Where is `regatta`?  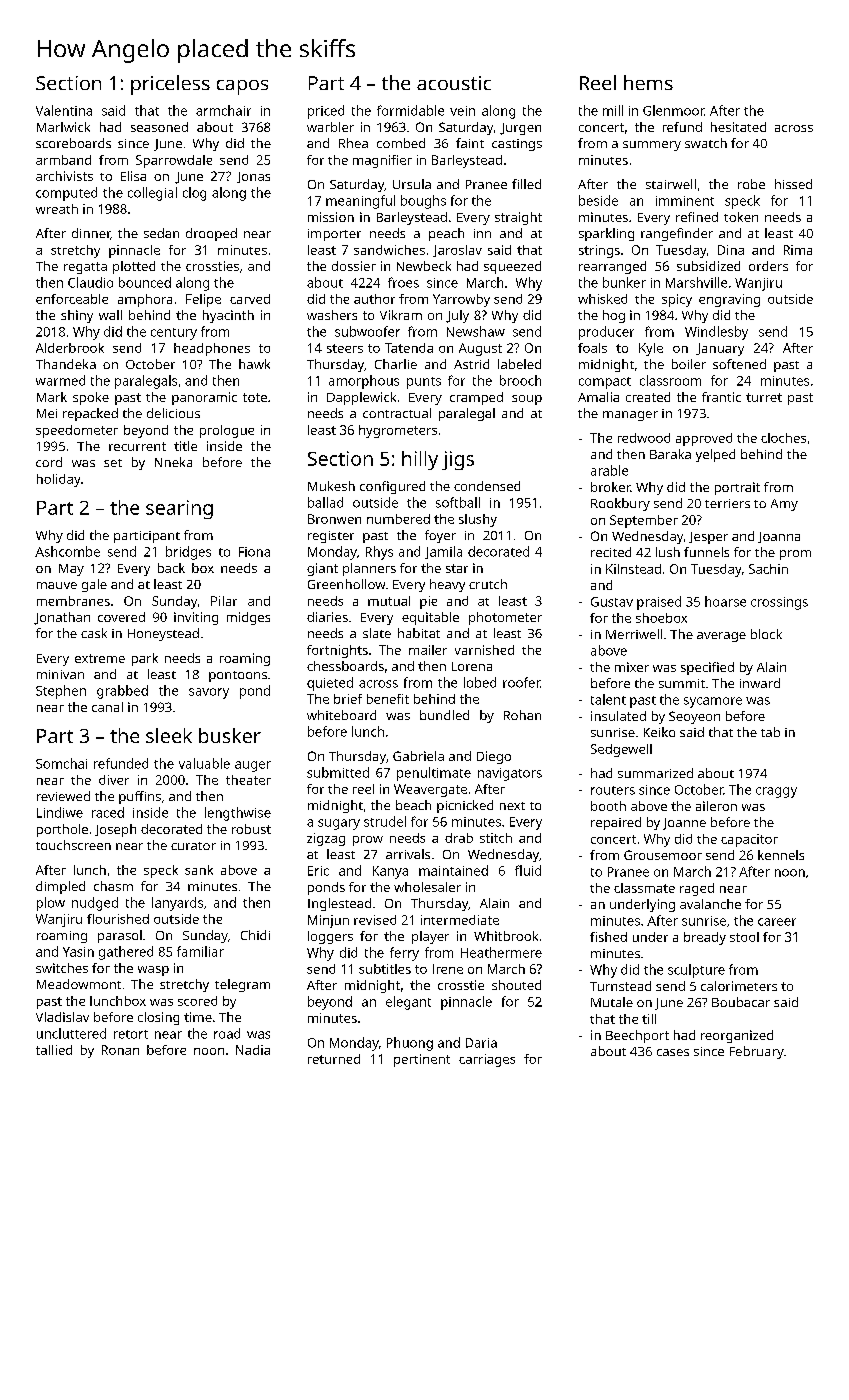
regatta is located at coordinates (85, 268).
